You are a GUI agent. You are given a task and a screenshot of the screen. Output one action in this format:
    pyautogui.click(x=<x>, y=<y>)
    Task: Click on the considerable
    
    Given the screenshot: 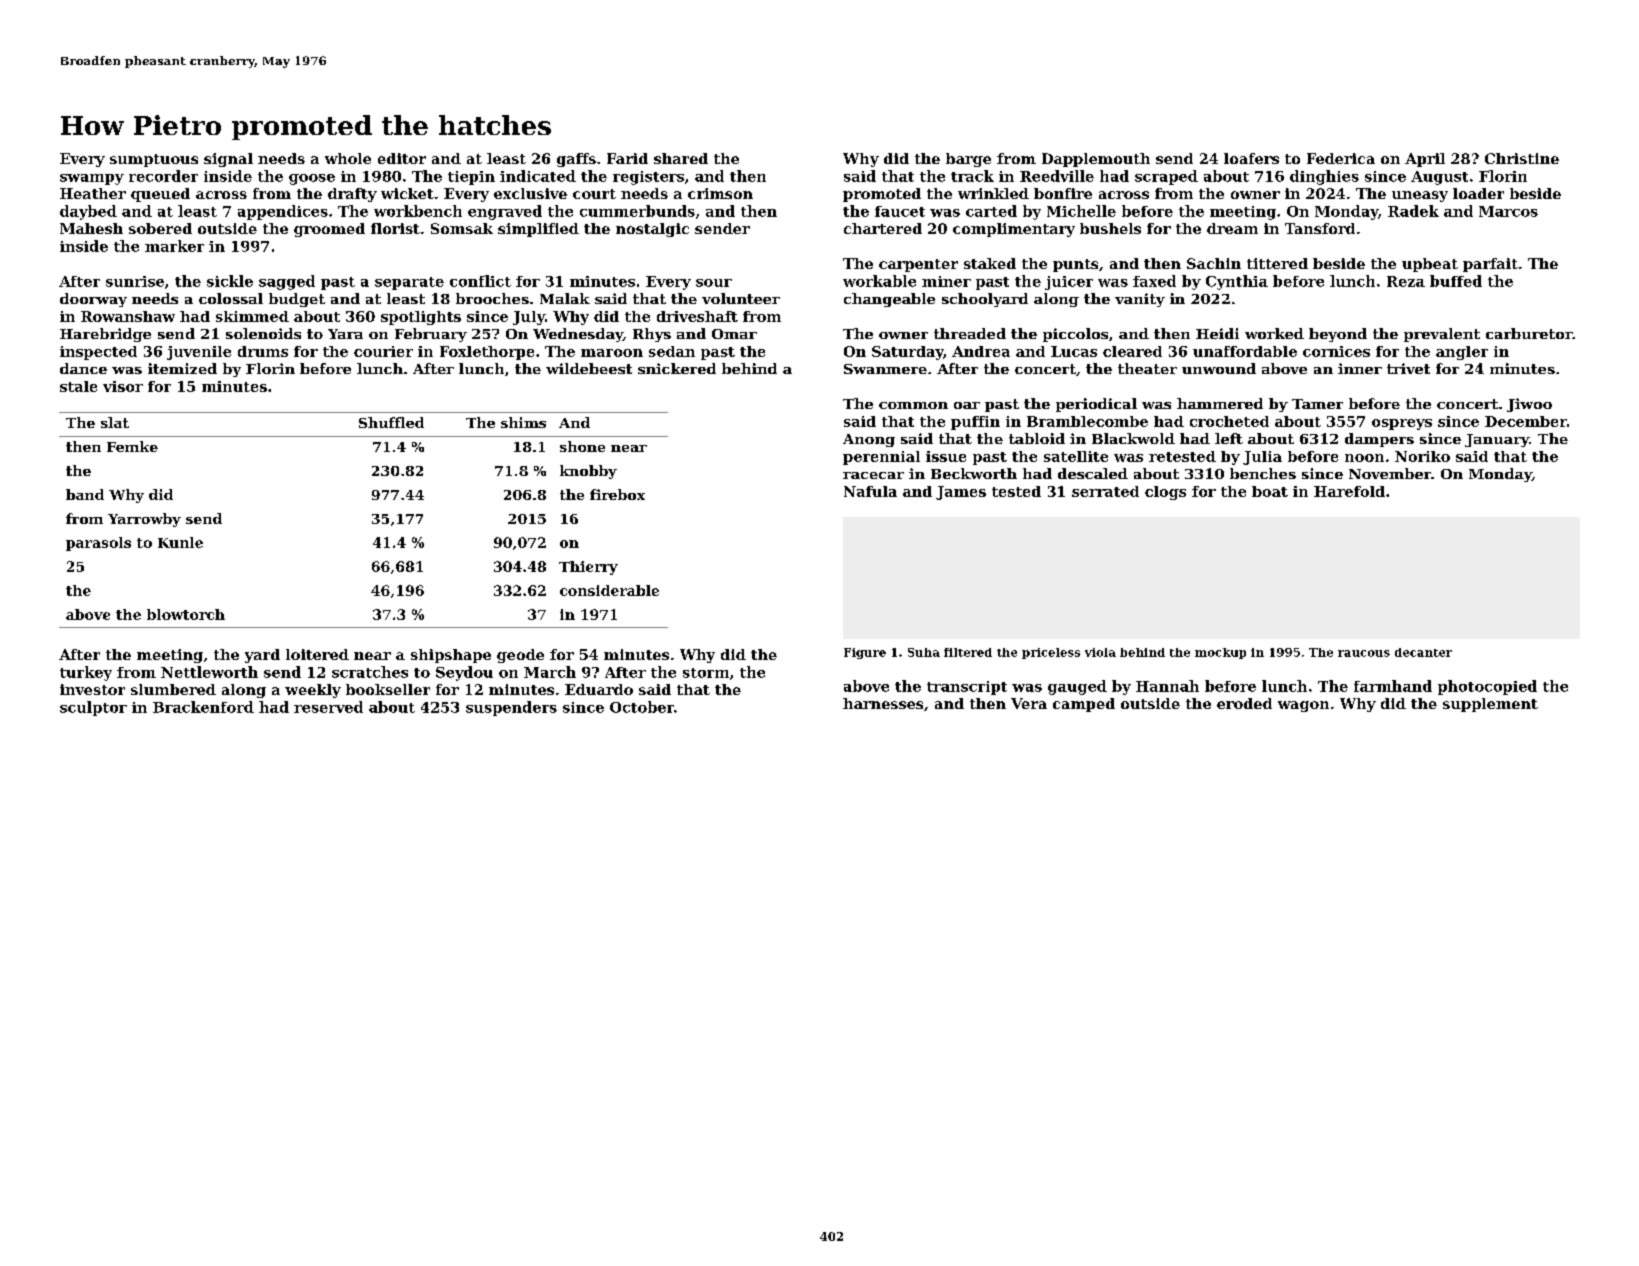 What is the action you would take?
    pyautogui.click(x=609, y=590)
